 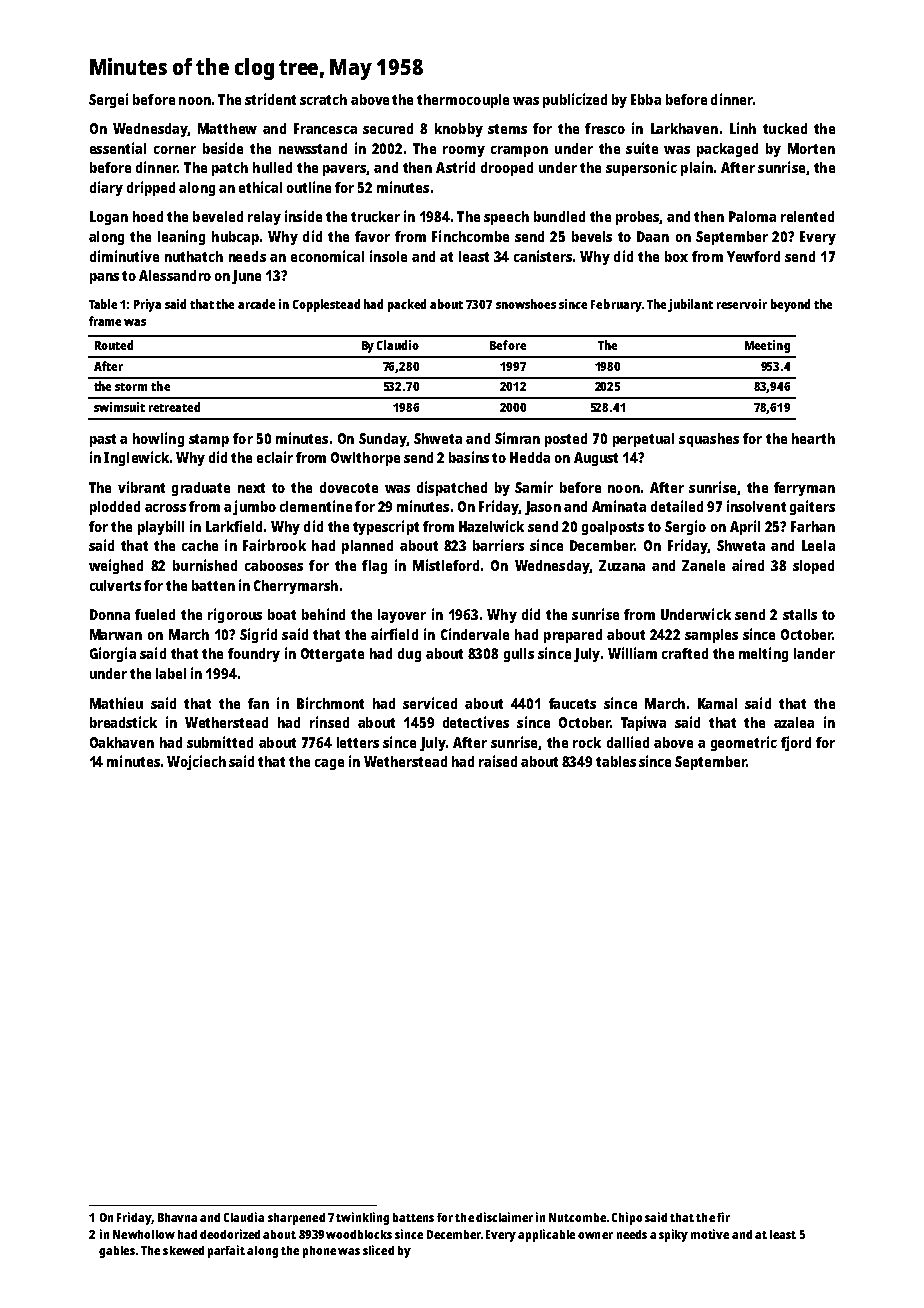 I want to click on faucets, so click(x=572, y=703).
